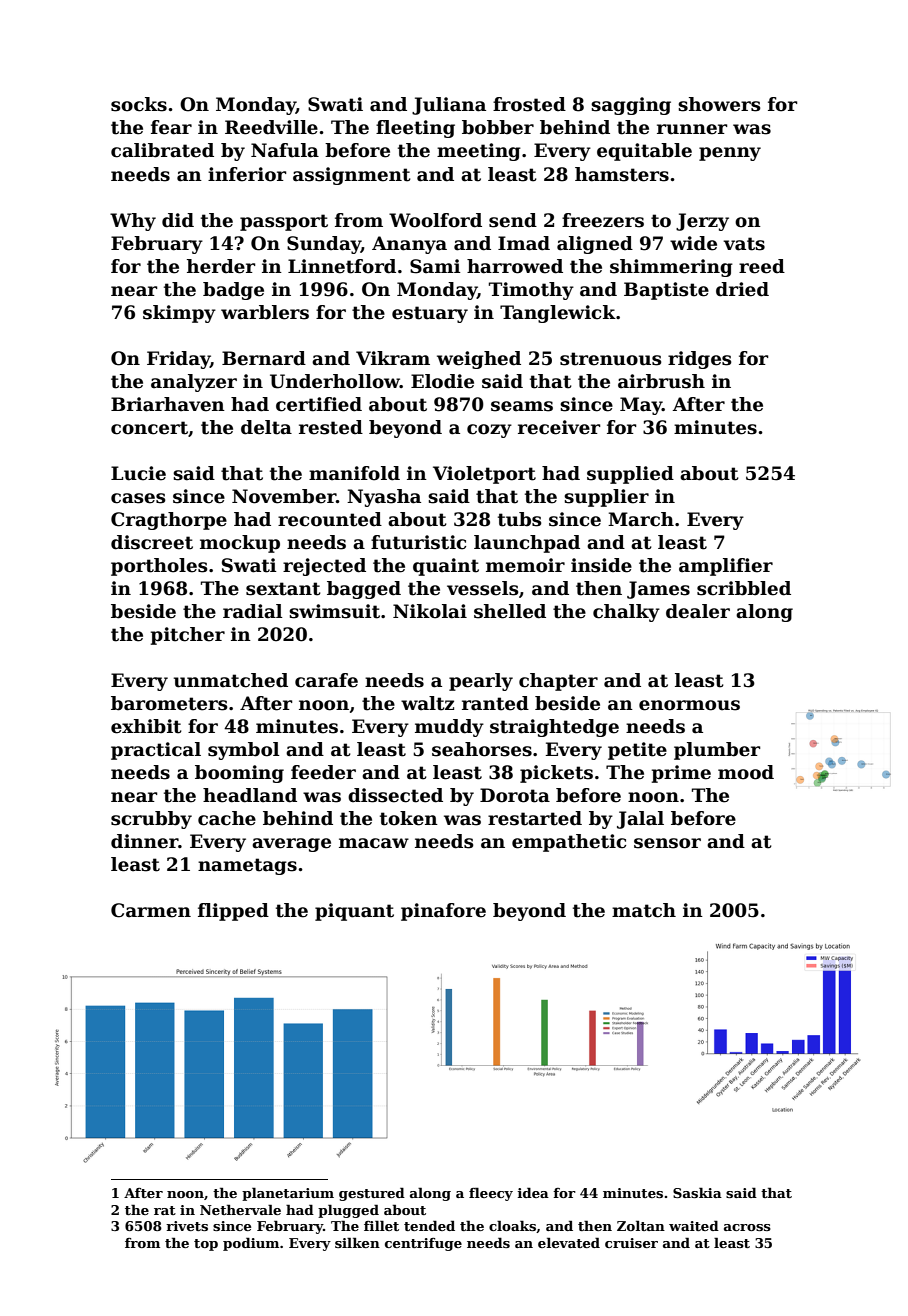  Describe the element at coordinates (442, 381) in the page. I see `Elodie` at that location.
